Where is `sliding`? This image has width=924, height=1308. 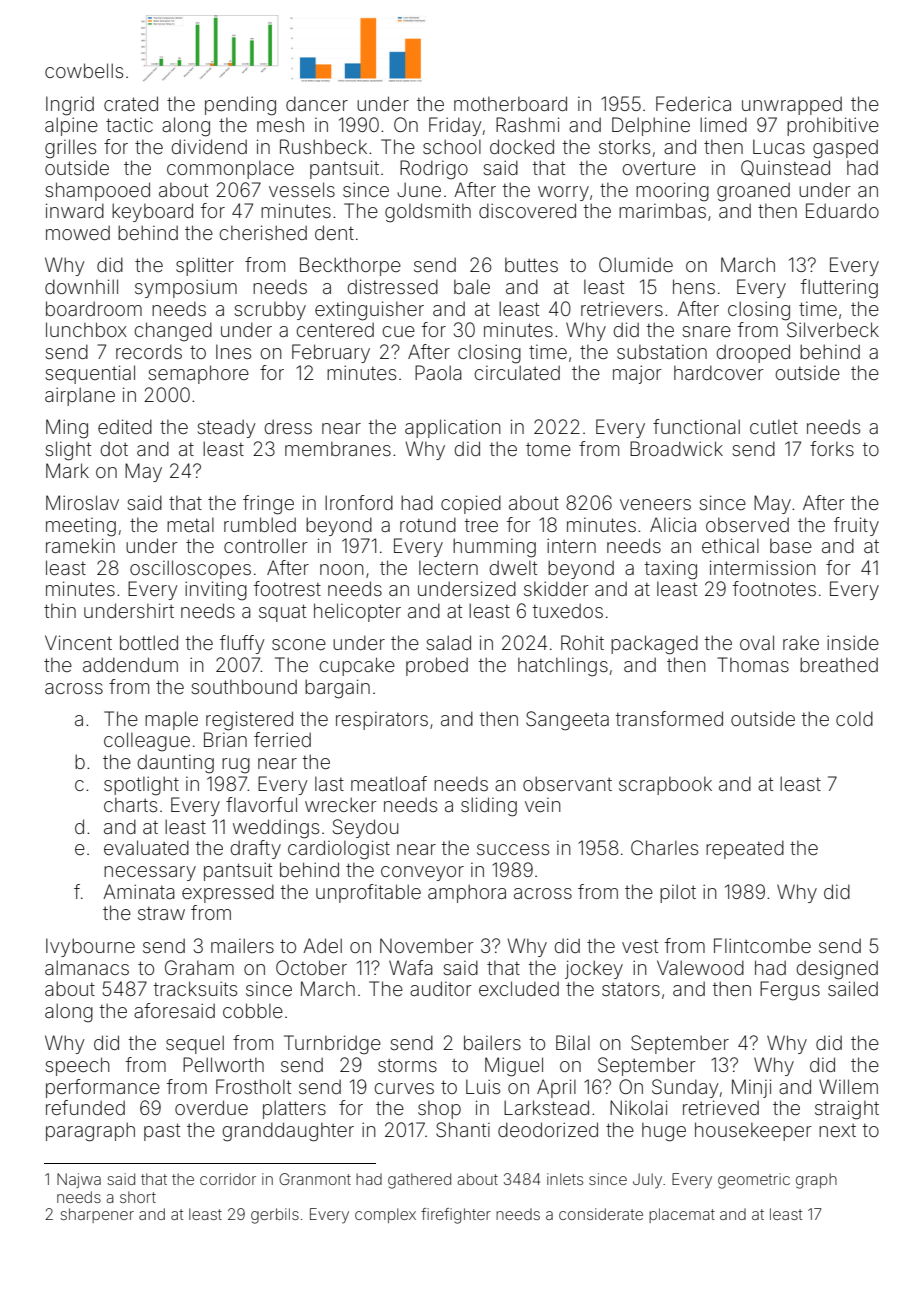
sliding is located at coordinates (489, 807).
